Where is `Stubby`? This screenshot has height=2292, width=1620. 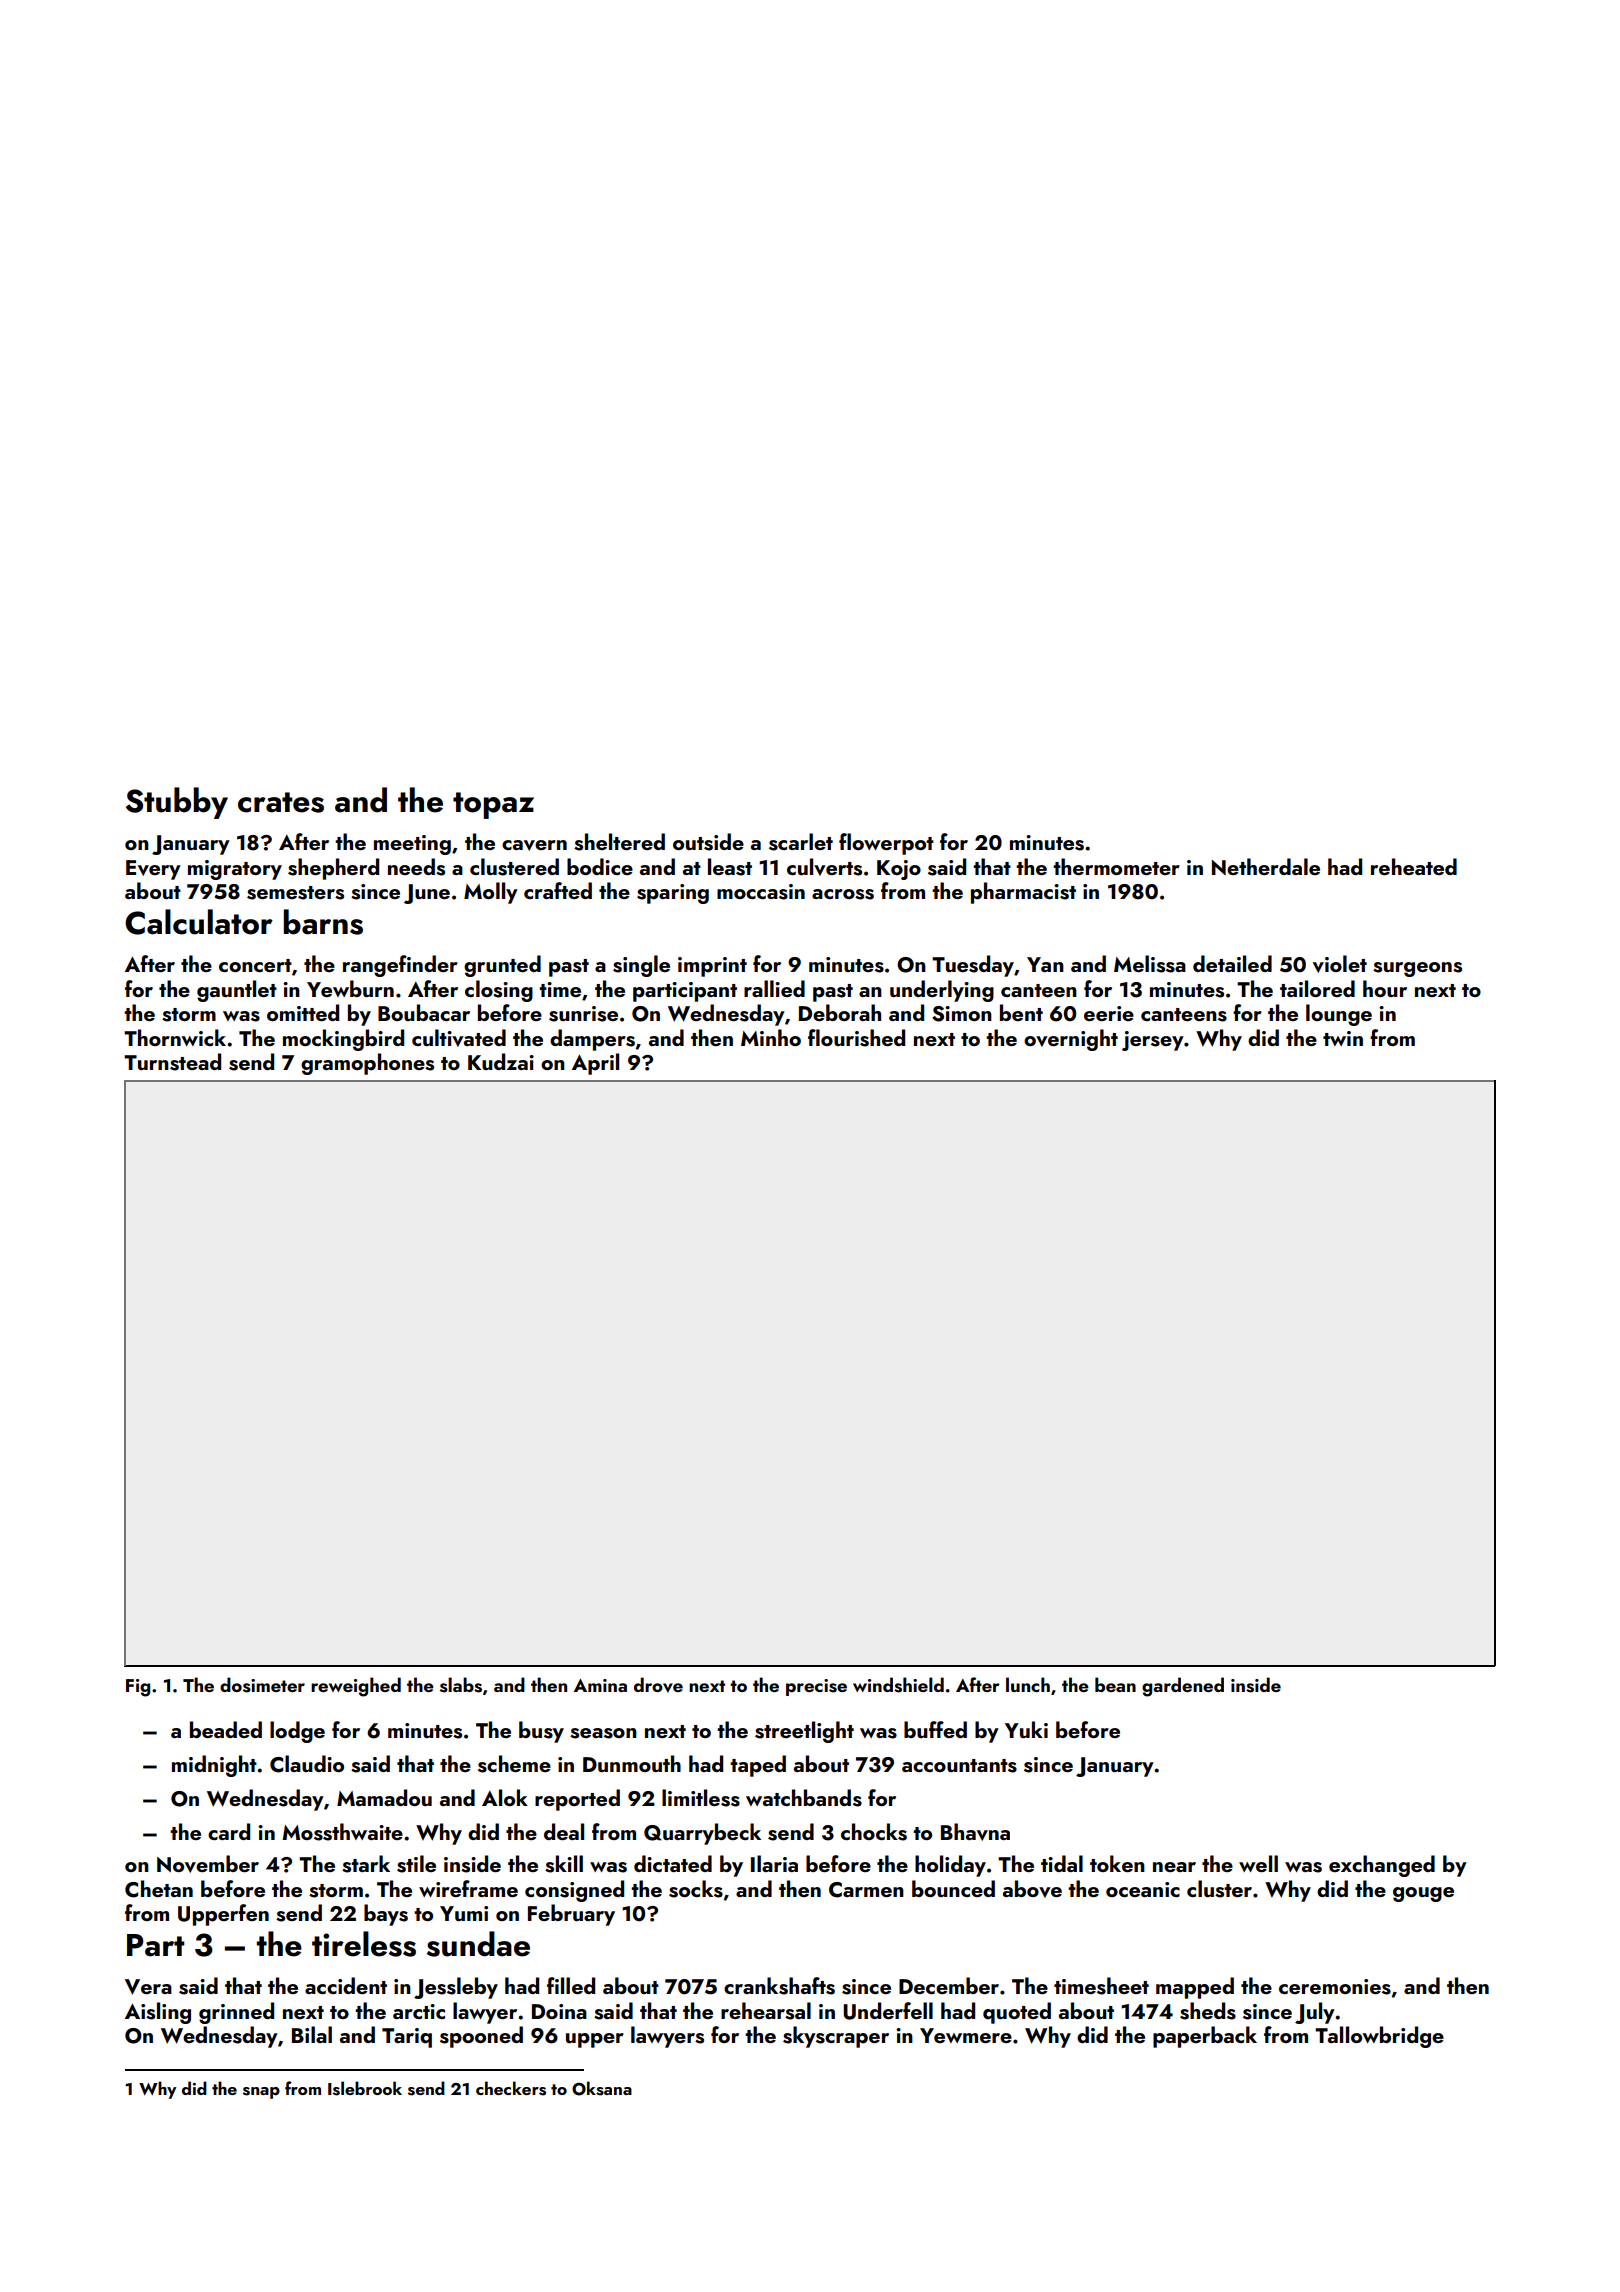
Stubby is located at coordinates (177, 803).
